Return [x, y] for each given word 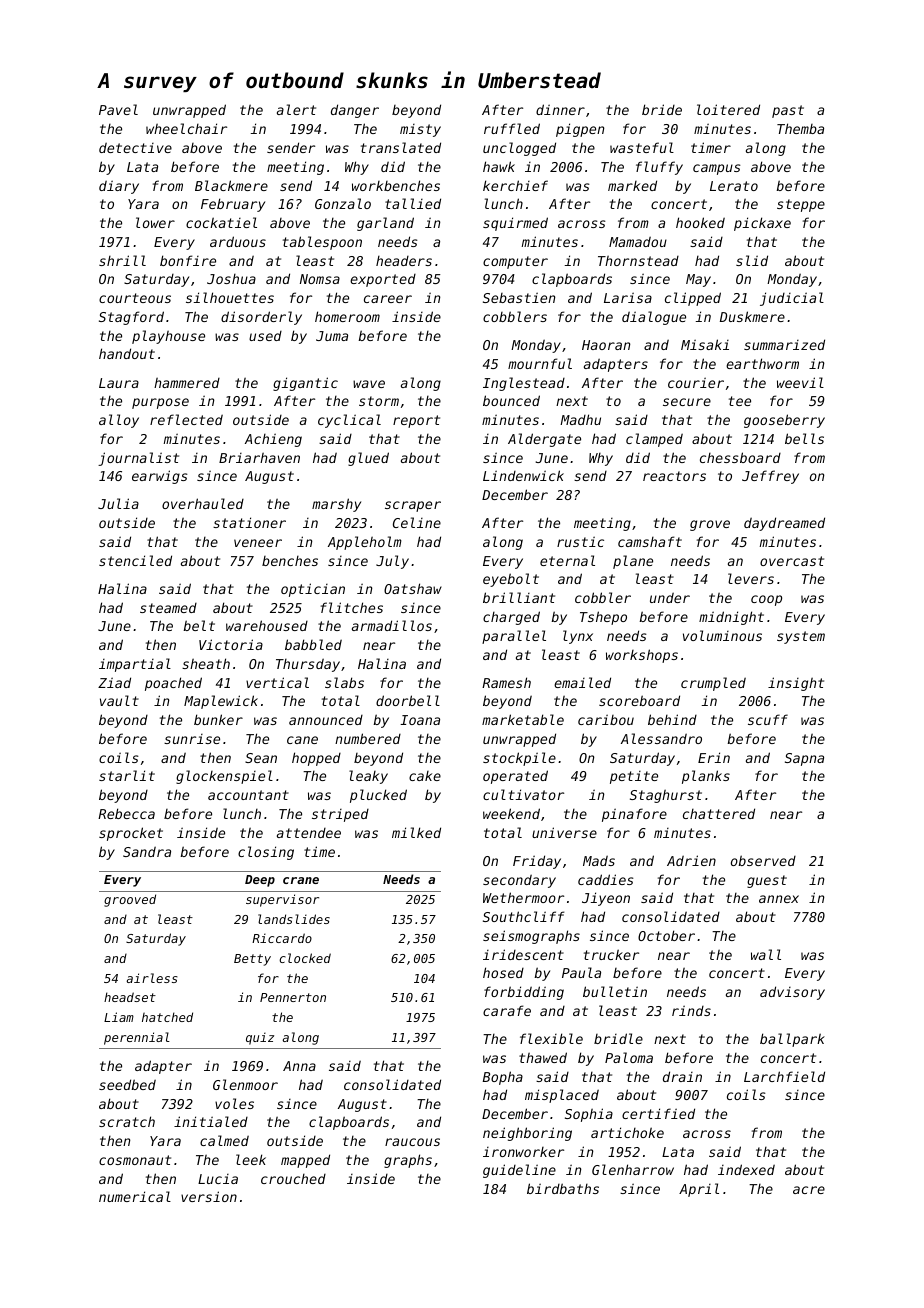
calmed [224, 1140]
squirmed [515, 224]
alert [296, 109]
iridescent [523, 954]
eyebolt [511, 580]
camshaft [650, 541]
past [788, 111]
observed [763, 860]
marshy [336, 505]
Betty [252, 960]
